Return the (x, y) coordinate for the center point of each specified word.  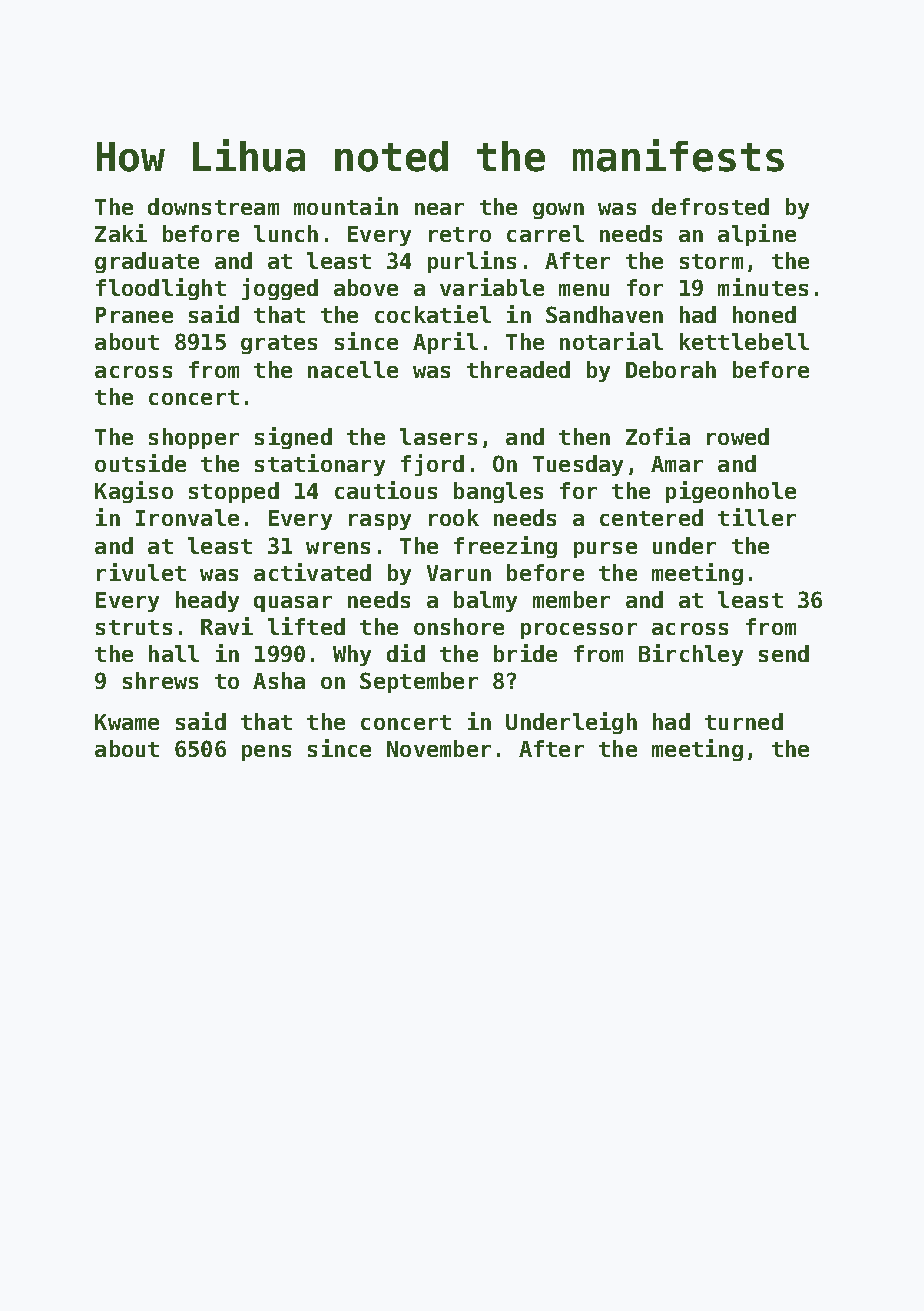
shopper (194, 438)
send (784, 653)
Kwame (127, 722)
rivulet (141, 572)
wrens (338, 548)
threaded (518, 369)
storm (711, 261)
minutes (763, 287)
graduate (147, 262)
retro (460, 234)
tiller (757, 517)
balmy (485, 601)
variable (492, 287)
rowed (738, 436)
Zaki (121, 233)
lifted (306, 626)
